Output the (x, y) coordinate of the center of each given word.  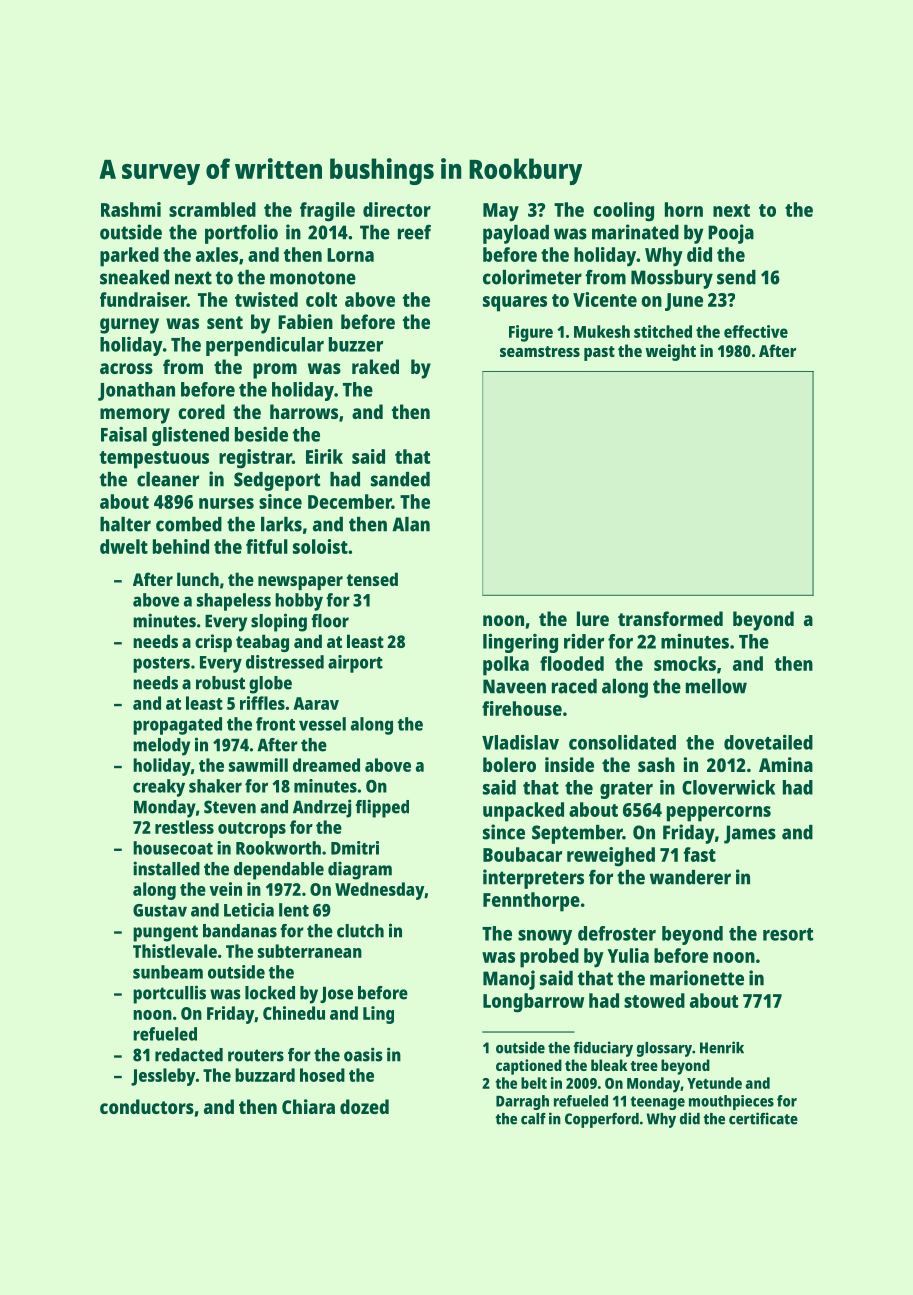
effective (756, 331)
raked (375, 366)
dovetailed (768, 742)
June (684, 302)
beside (261, 434)
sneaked (134, 277)
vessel (322, 724)
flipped (382, 808)
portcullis (169, 994)
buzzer (356, 344)
